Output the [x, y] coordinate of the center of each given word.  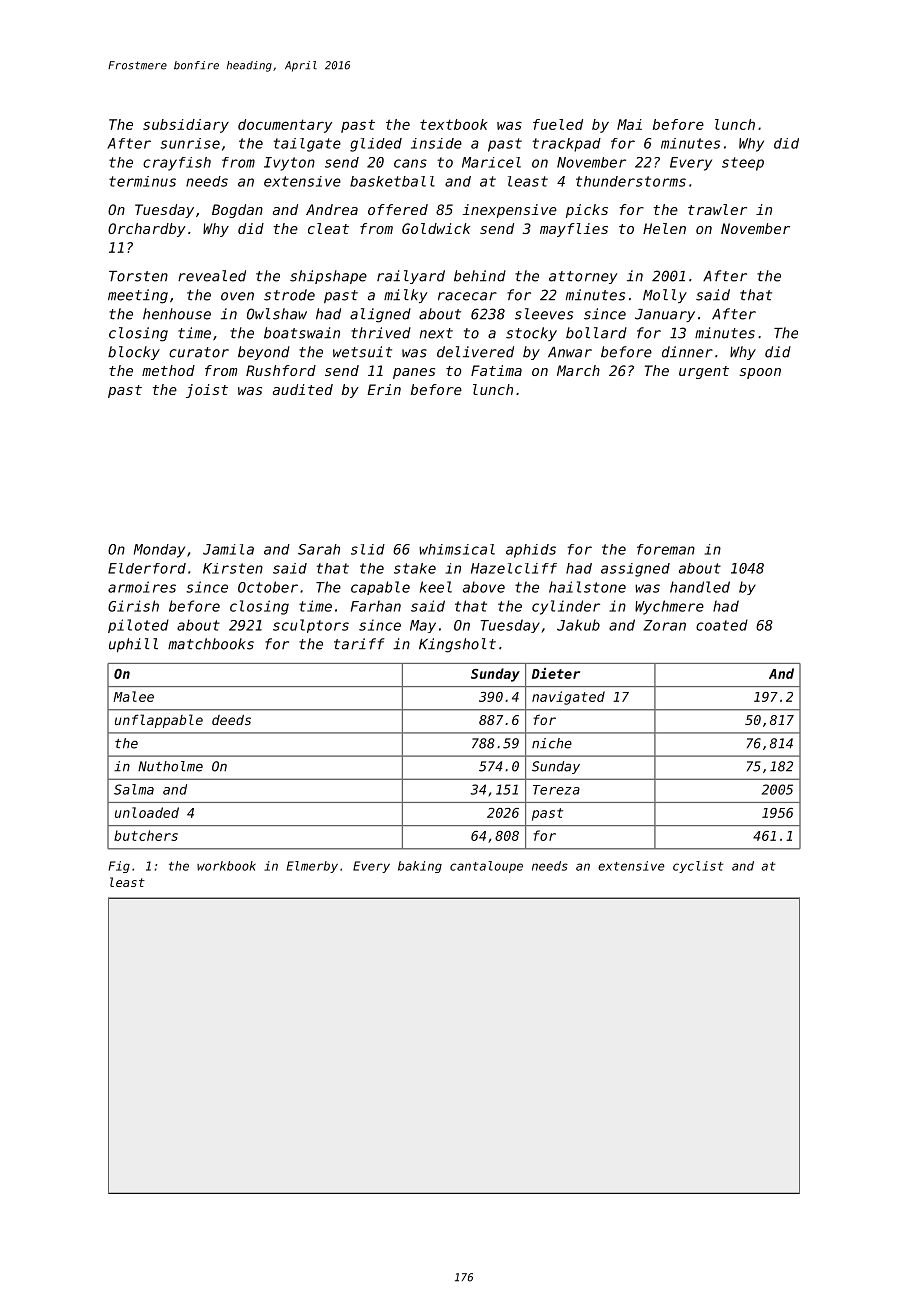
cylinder [566, 607]
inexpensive [510, 211]
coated [722, 625]
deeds [231, 720]
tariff [359, 644]
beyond [264, 353]
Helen [664, 228]
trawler [717, 209]
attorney [583, 277]
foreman [666, 549]
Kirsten [233, 568]
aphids [531, 551]
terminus [142, 181]
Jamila [228, 549]
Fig [119, 867]
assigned [635, 570]
